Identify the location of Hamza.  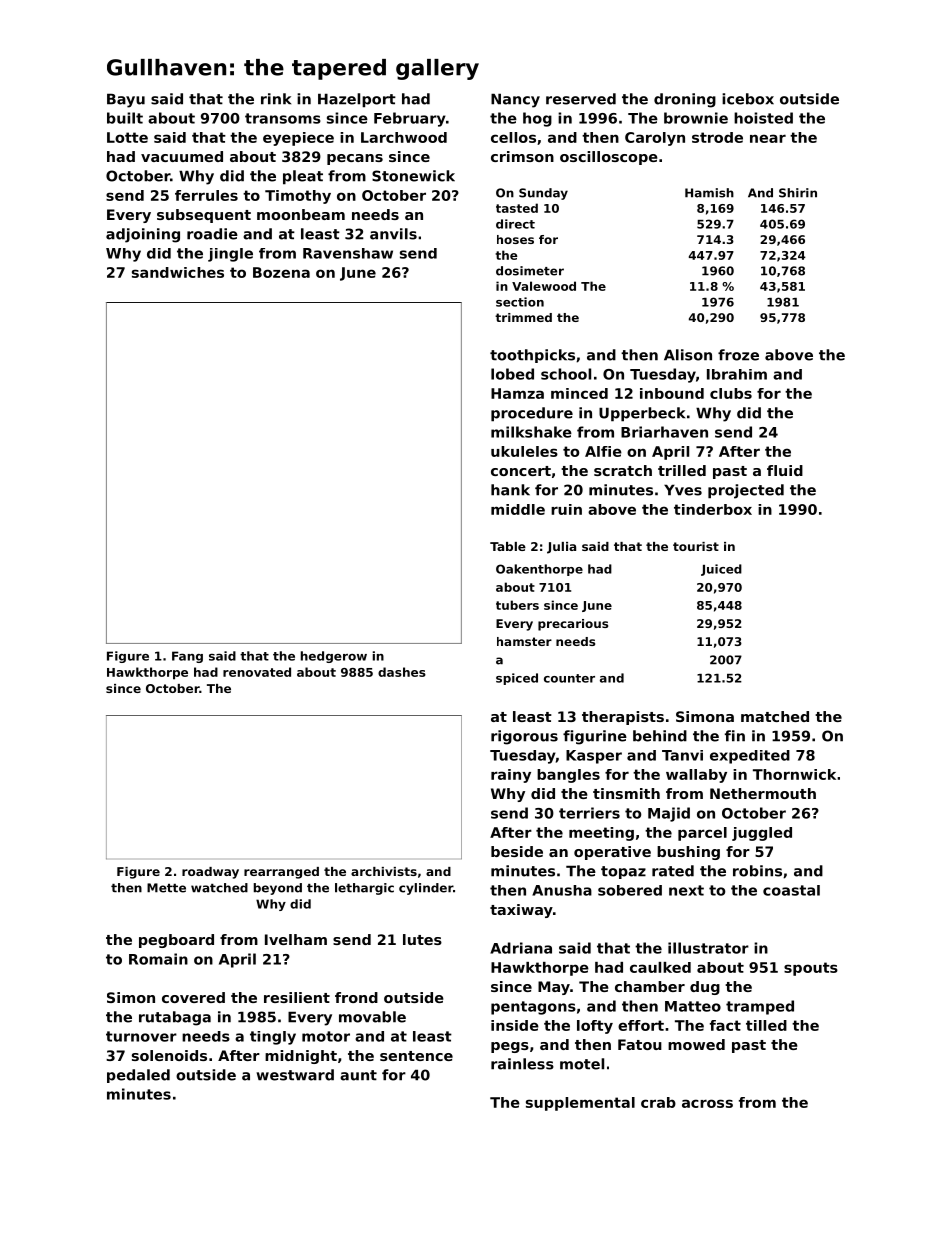
(517, 393).
